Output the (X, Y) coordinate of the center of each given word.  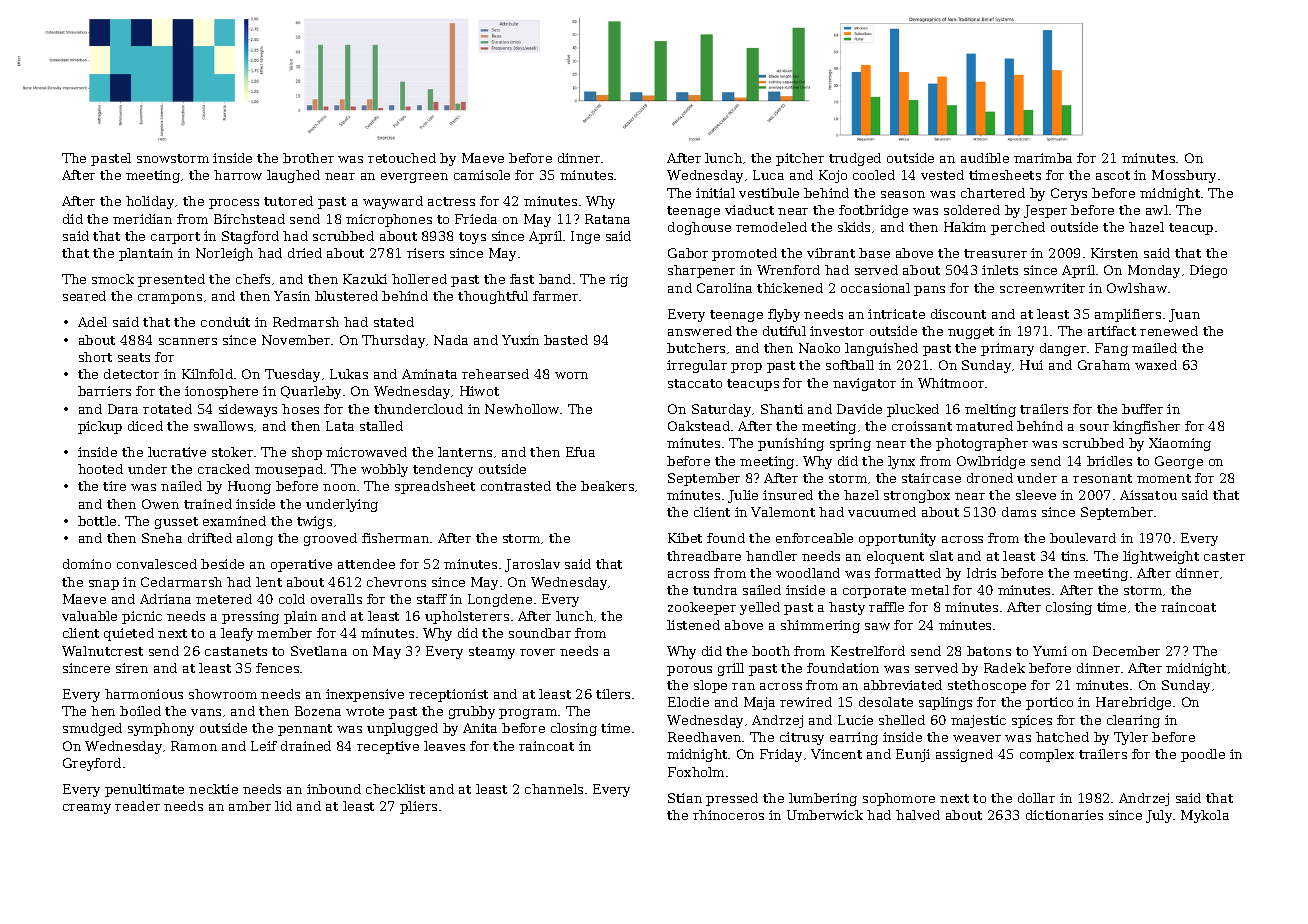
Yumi (1050, 651)
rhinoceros (728, 815)
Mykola (1205, 816)
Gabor (688, 253)
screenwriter (1042, 288)
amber (250, 806)
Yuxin (520, 340)
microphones (389, 220)
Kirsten (1114, 253)
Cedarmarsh (181, 582)
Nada (451, 340)
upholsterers (467, 617)
